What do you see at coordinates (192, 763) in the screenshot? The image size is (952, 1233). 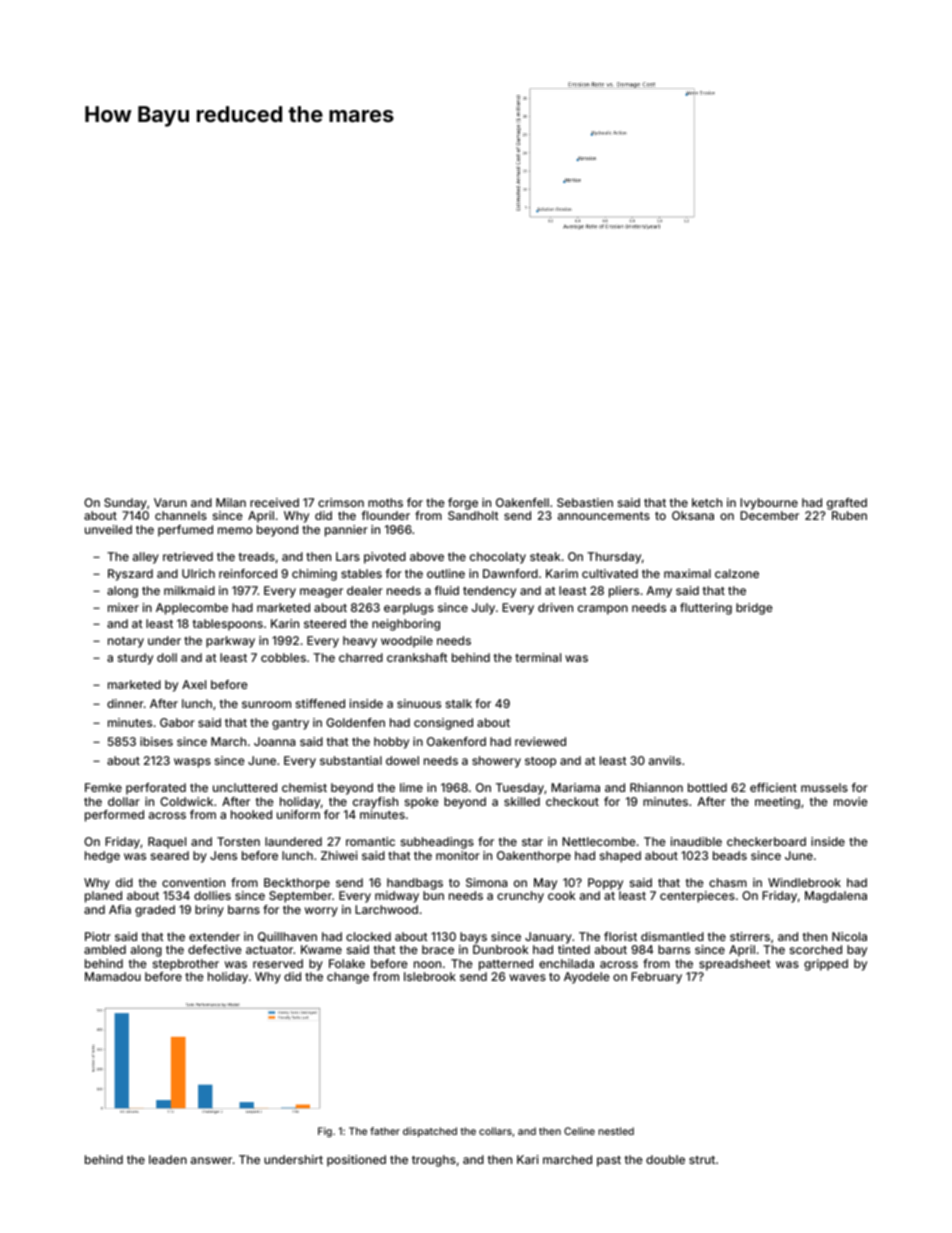 I see `wasps` at bounding box center [192, 763].
